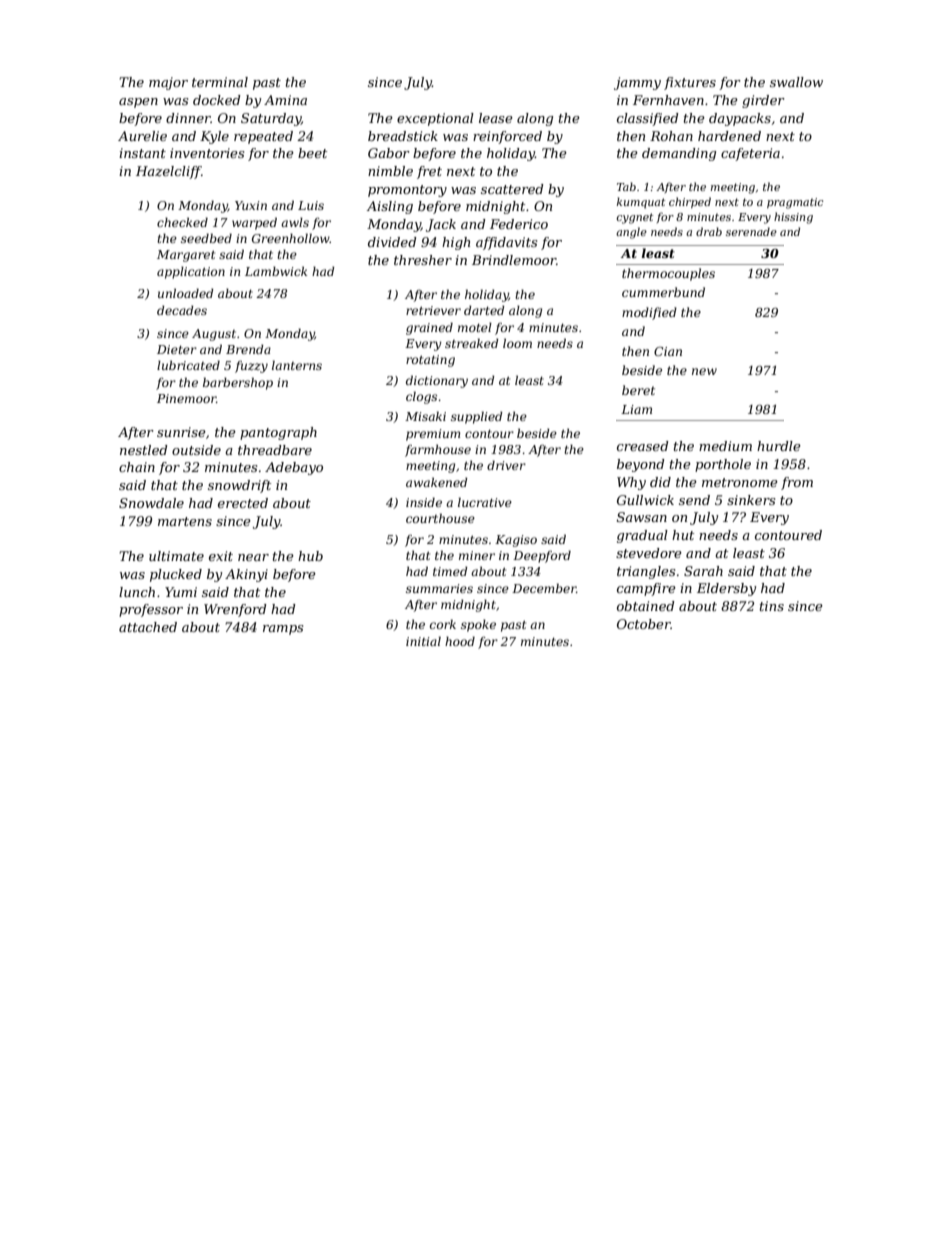  I want to click on hissing, so click(793, 218).
